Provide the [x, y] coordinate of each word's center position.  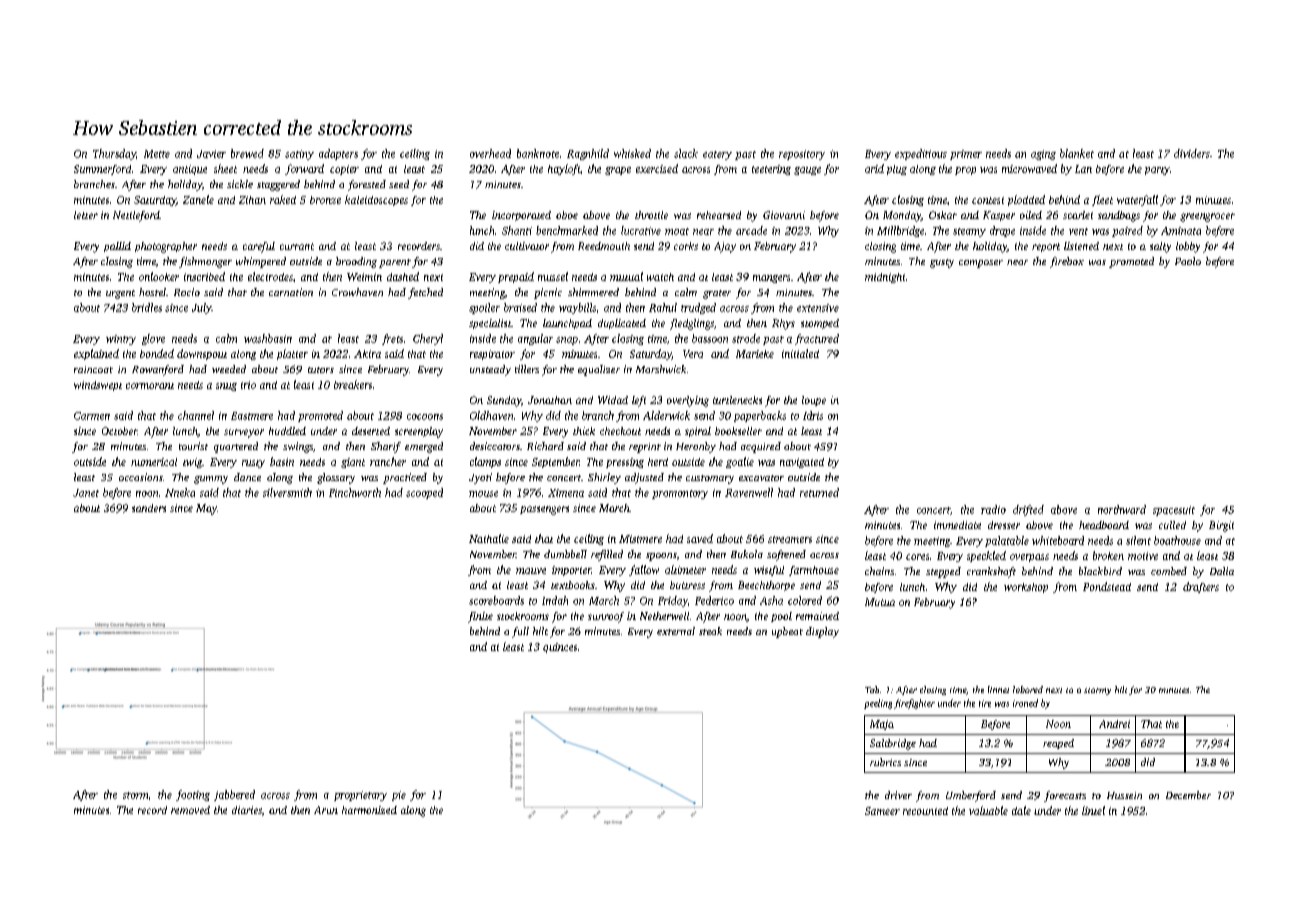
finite [480, 617]
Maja [882, 725]
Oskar [943, 215]
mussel [553, 276]
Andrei [1114, 724]
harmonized [369, 810]
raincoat [93, 369]
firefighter [914, 704]
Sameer [882, 811]
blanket [1077, 153]
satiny [299, 155]
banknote [538, 153]
